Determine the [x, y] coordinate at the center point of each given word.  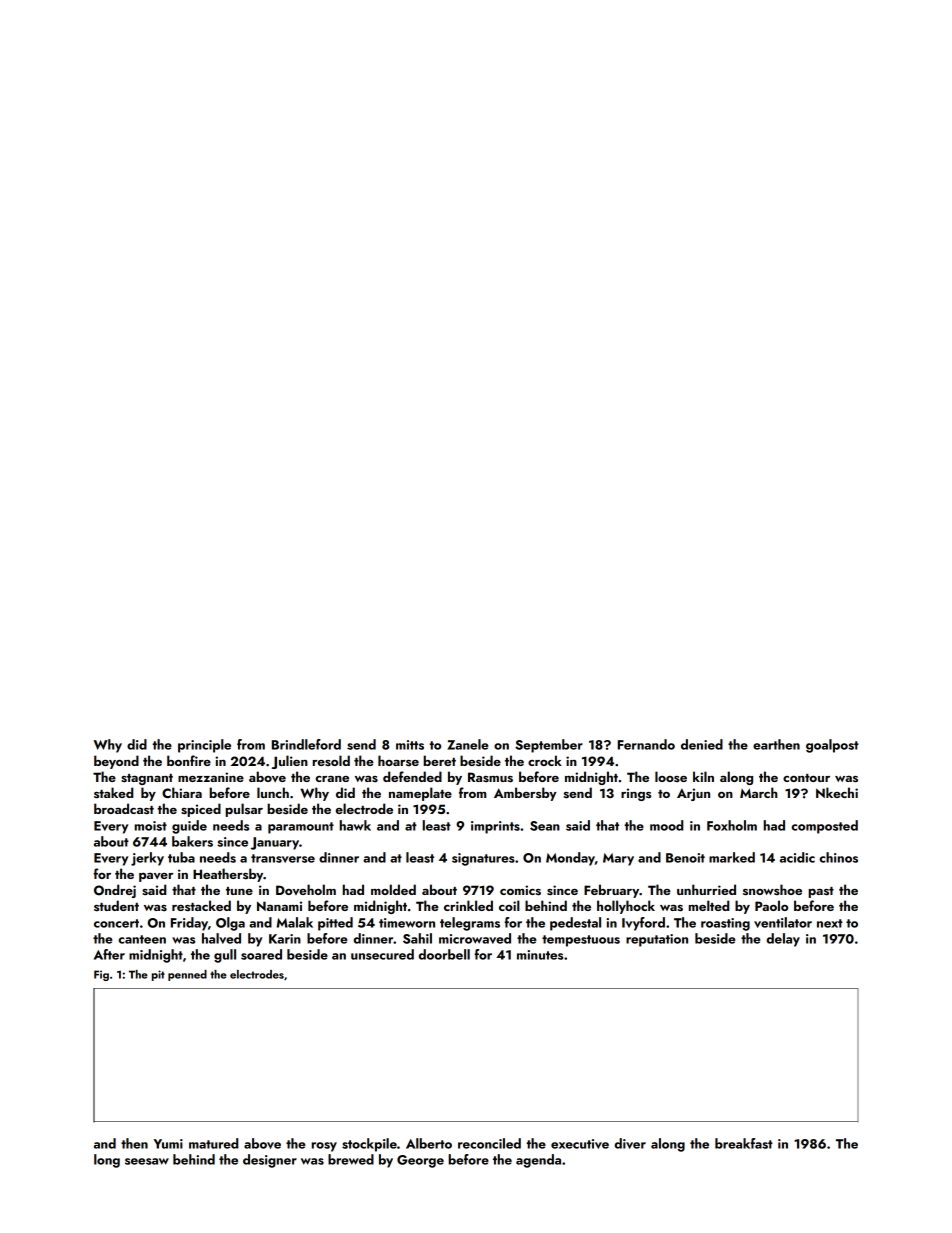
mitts [410, 745]
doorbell [444, 954]
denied [702, 744]
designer [270, 1161]
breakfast [744, 1143]
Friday [189, 924]
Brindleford [306, 744]
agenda [538, 1161]
